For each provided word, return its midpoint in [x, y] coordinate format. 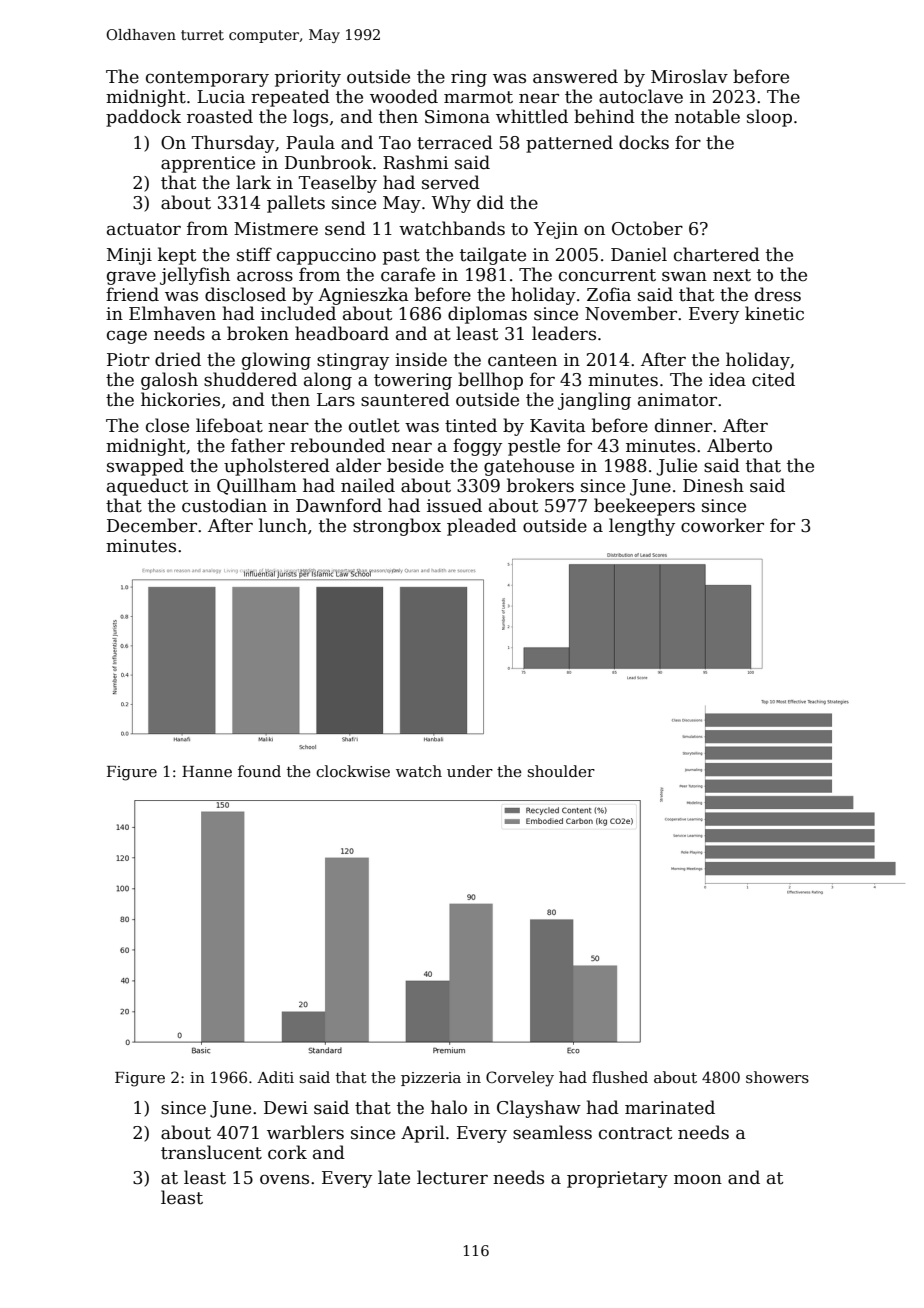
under [470, 771]
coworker [722, 525]
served [451, 182]
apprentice [208, 164]
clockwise [353, 771]
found [259, 771]
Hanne [207, 771]
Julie [677, 467]
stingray [353, 361]
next [732, 275]
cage [127, 337]
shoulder [561, 771]
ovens [284, 1179]
